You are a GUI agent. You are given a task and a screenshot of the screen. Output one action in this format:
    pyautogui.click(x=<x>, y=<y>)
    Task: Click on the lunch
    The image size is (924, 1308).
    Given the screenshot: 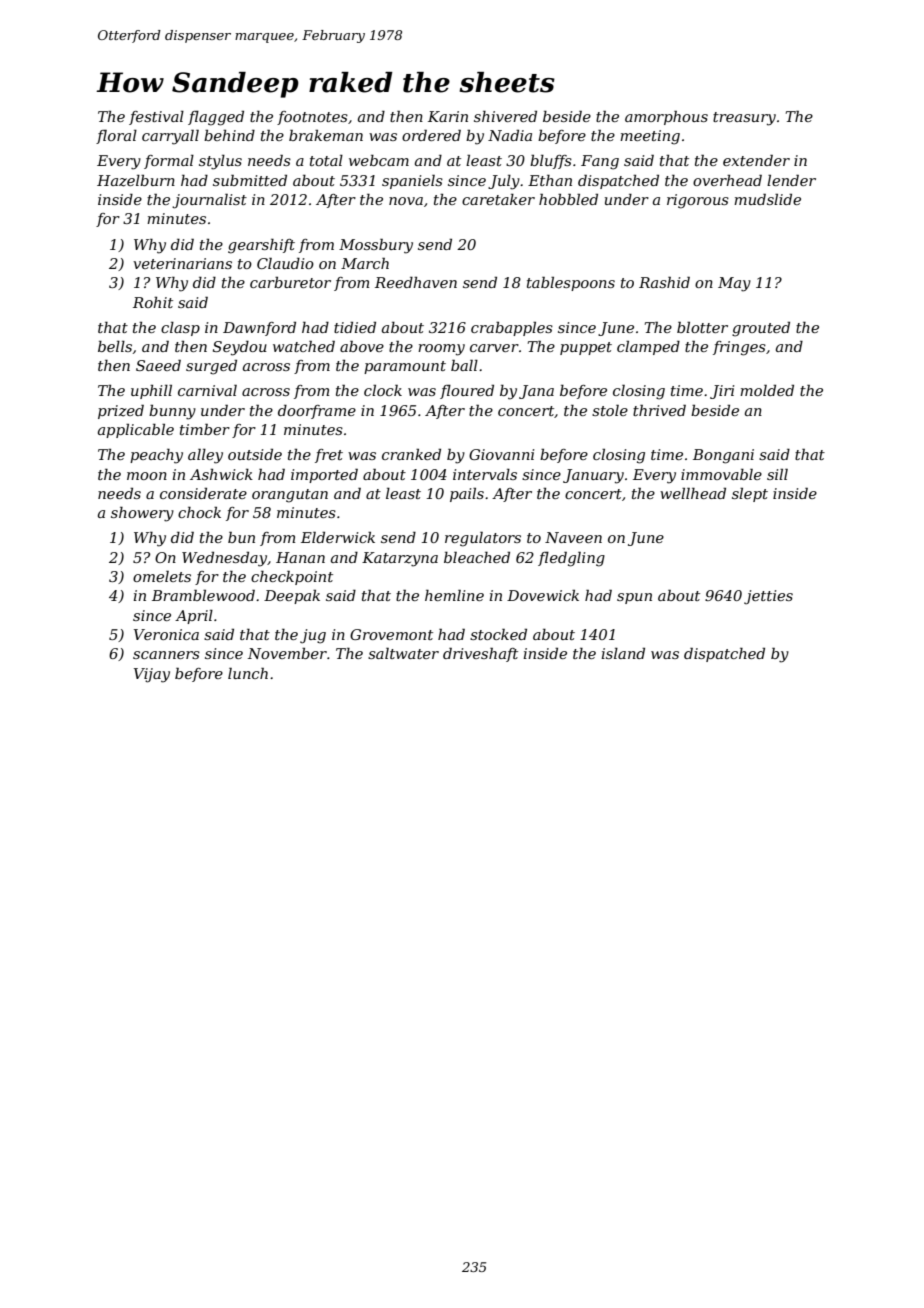 What is the action you would take?
    pyautogui.click(x=248, y=673)
